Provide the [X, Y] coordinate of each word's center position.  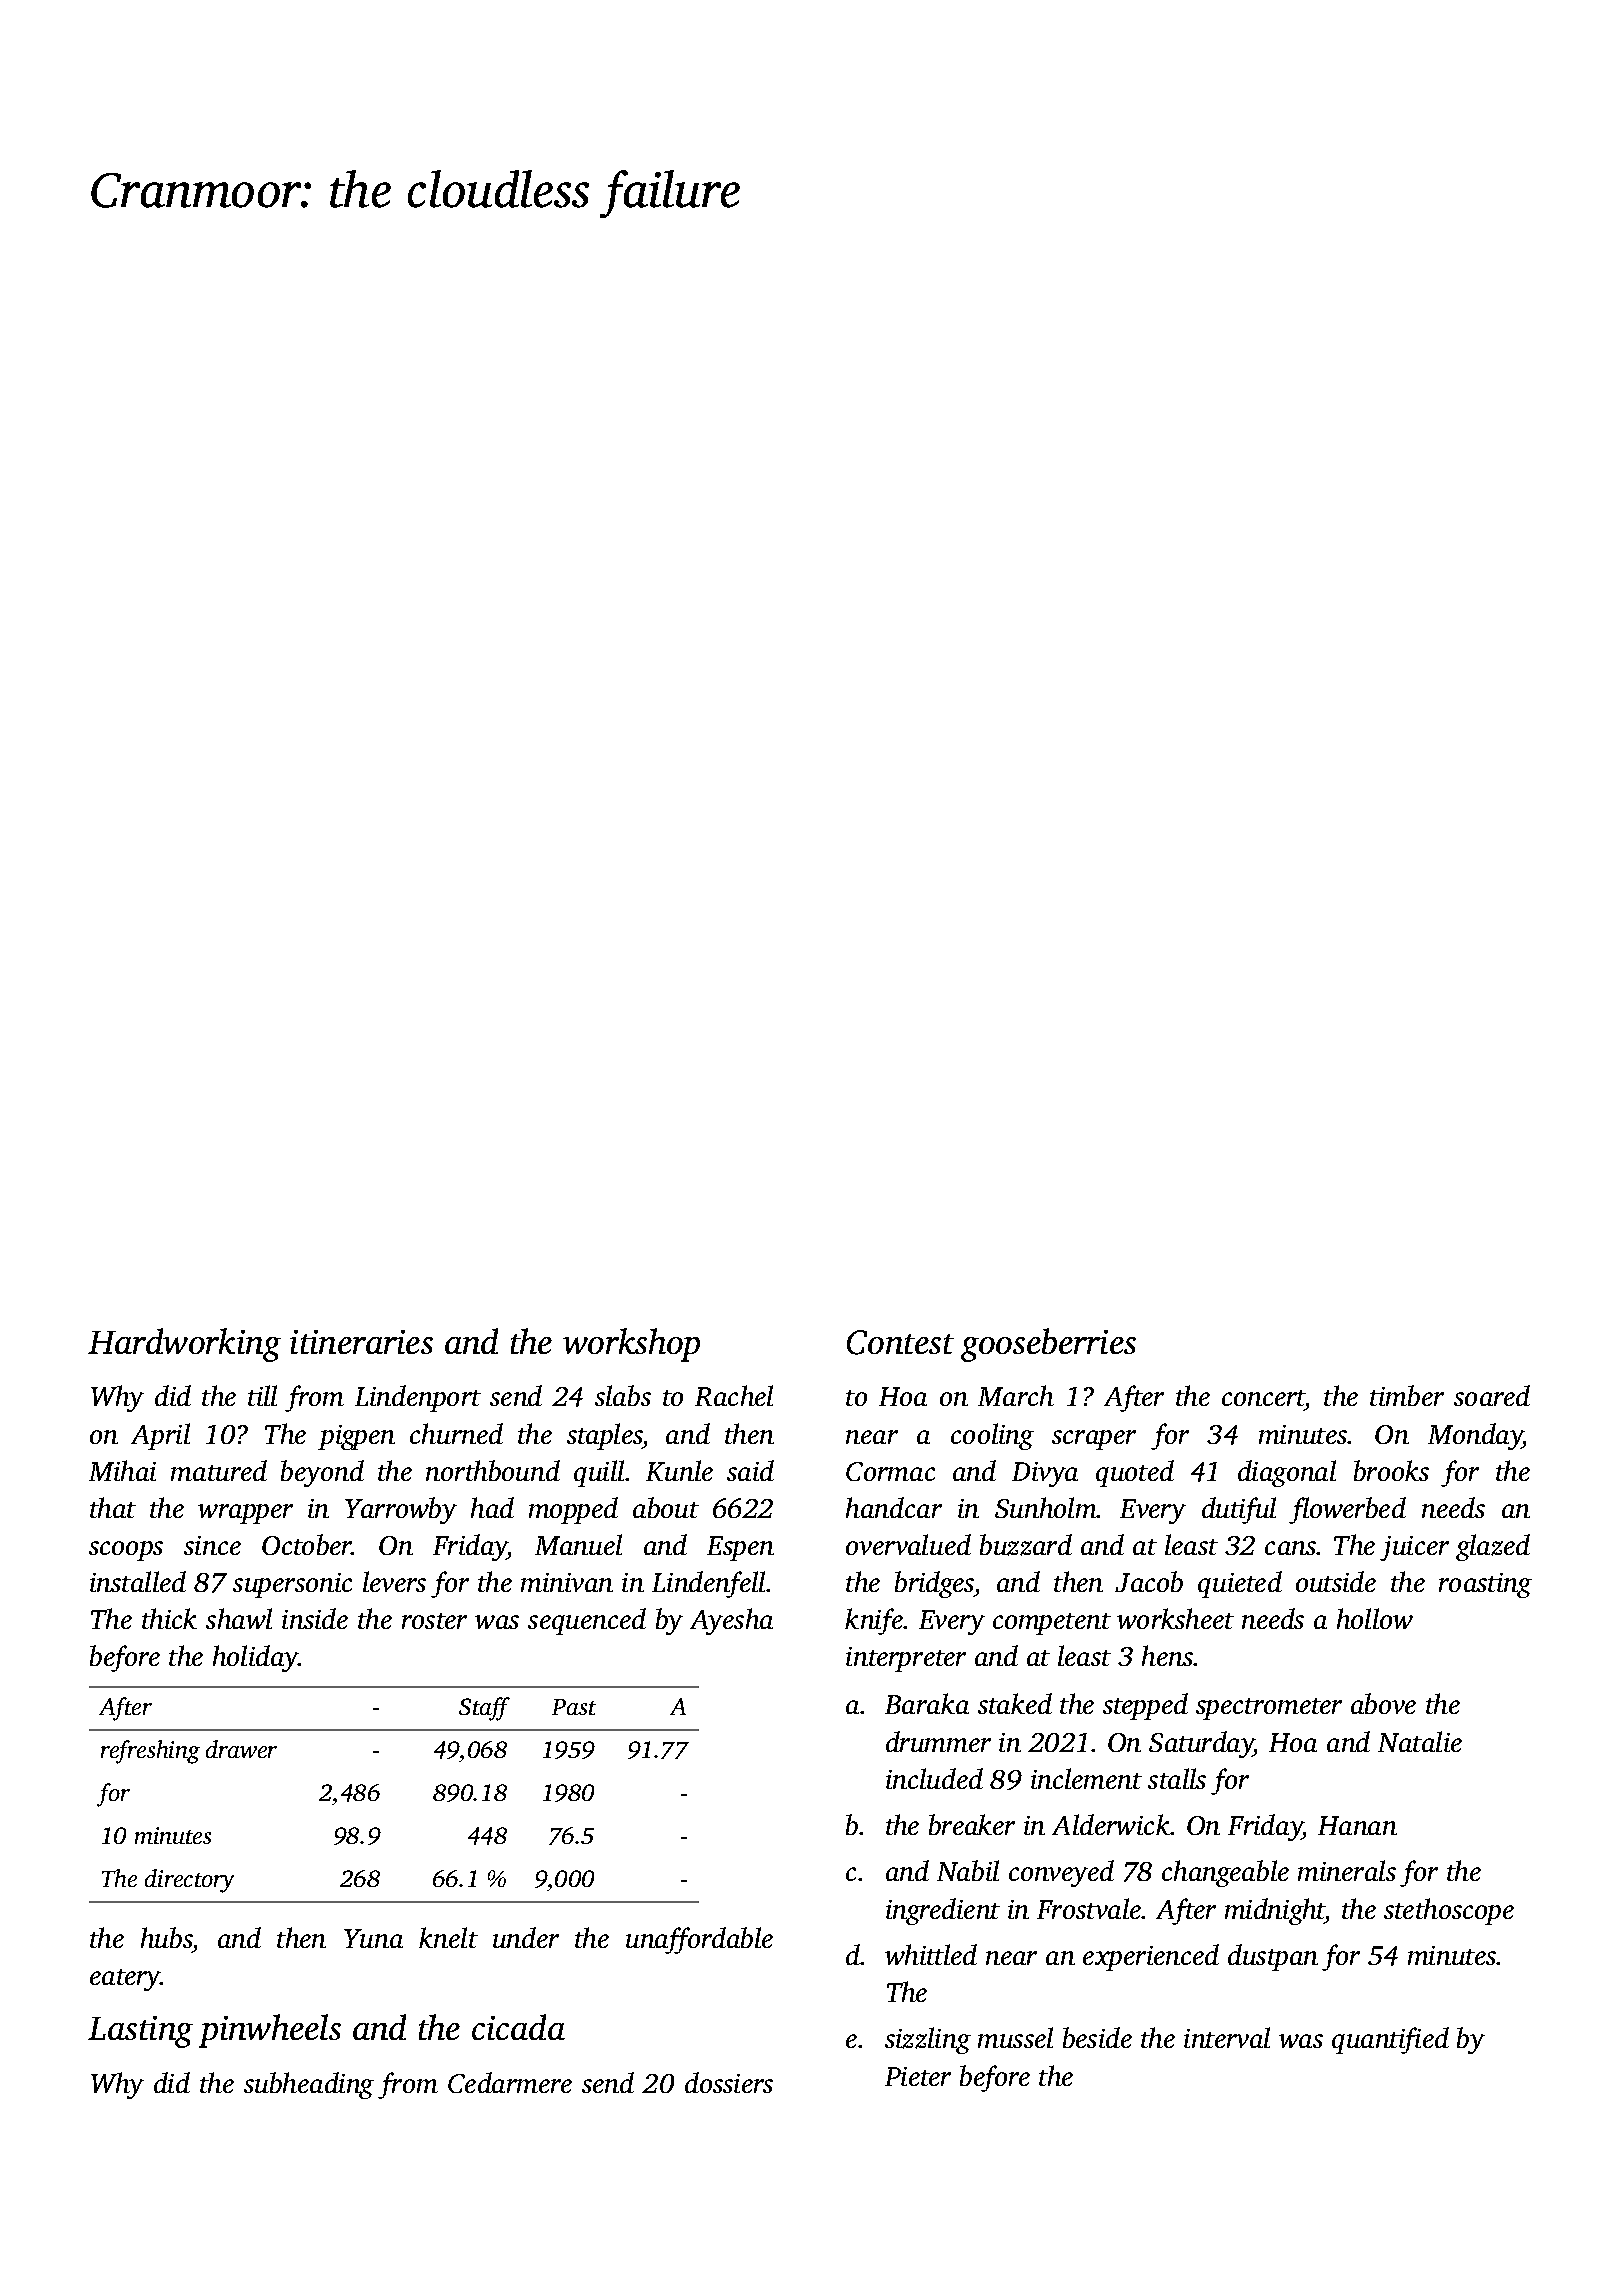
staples [605, 1436]
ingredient [943, 1911]
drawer [241, 1749]
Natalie [1420, 1741]
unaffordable [699, 1940]
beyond [322, 1473]
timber [1407, 1395]
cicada [518, 2027]
